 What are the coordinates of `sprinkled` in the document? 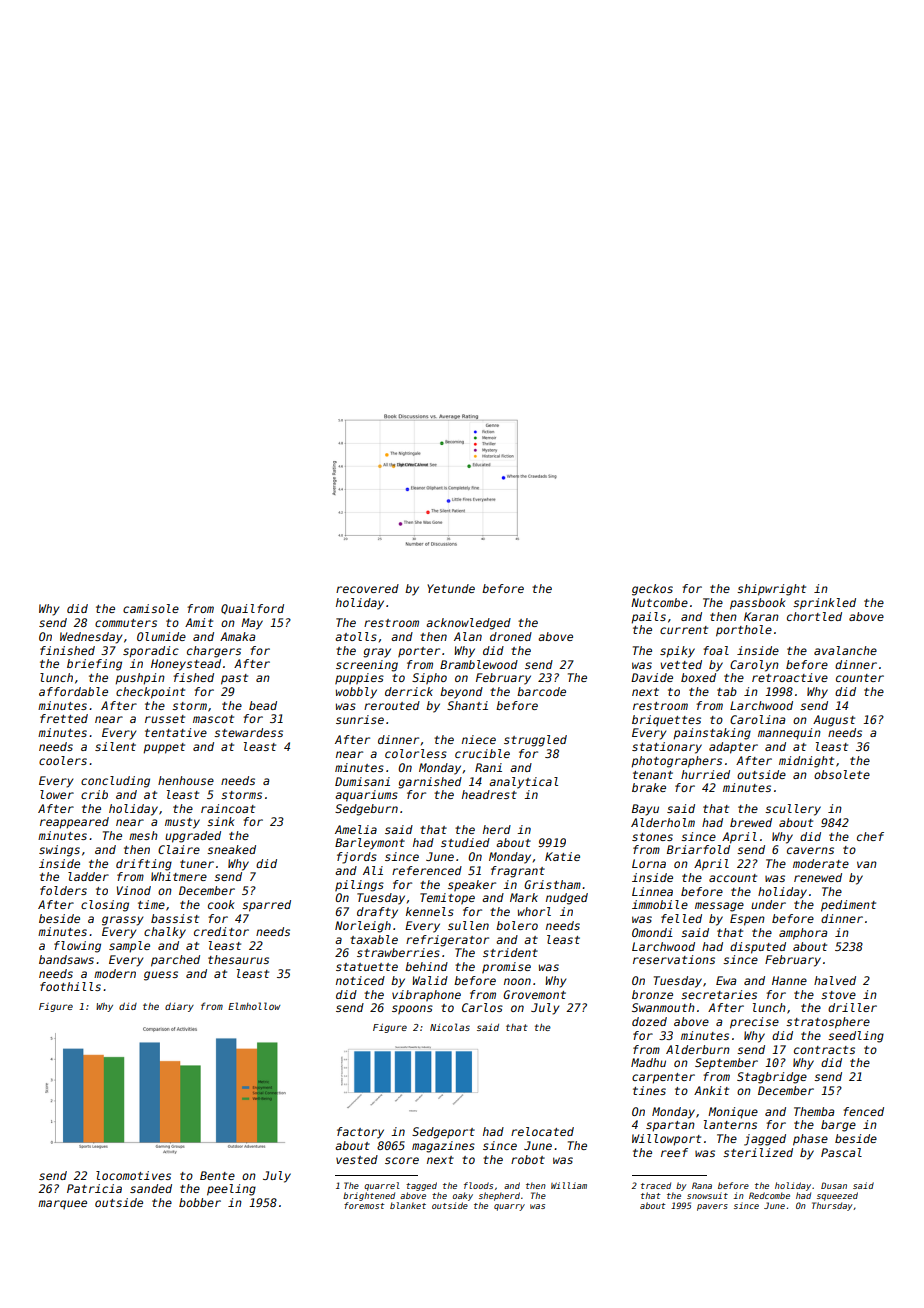 It's located at (824, 604).
